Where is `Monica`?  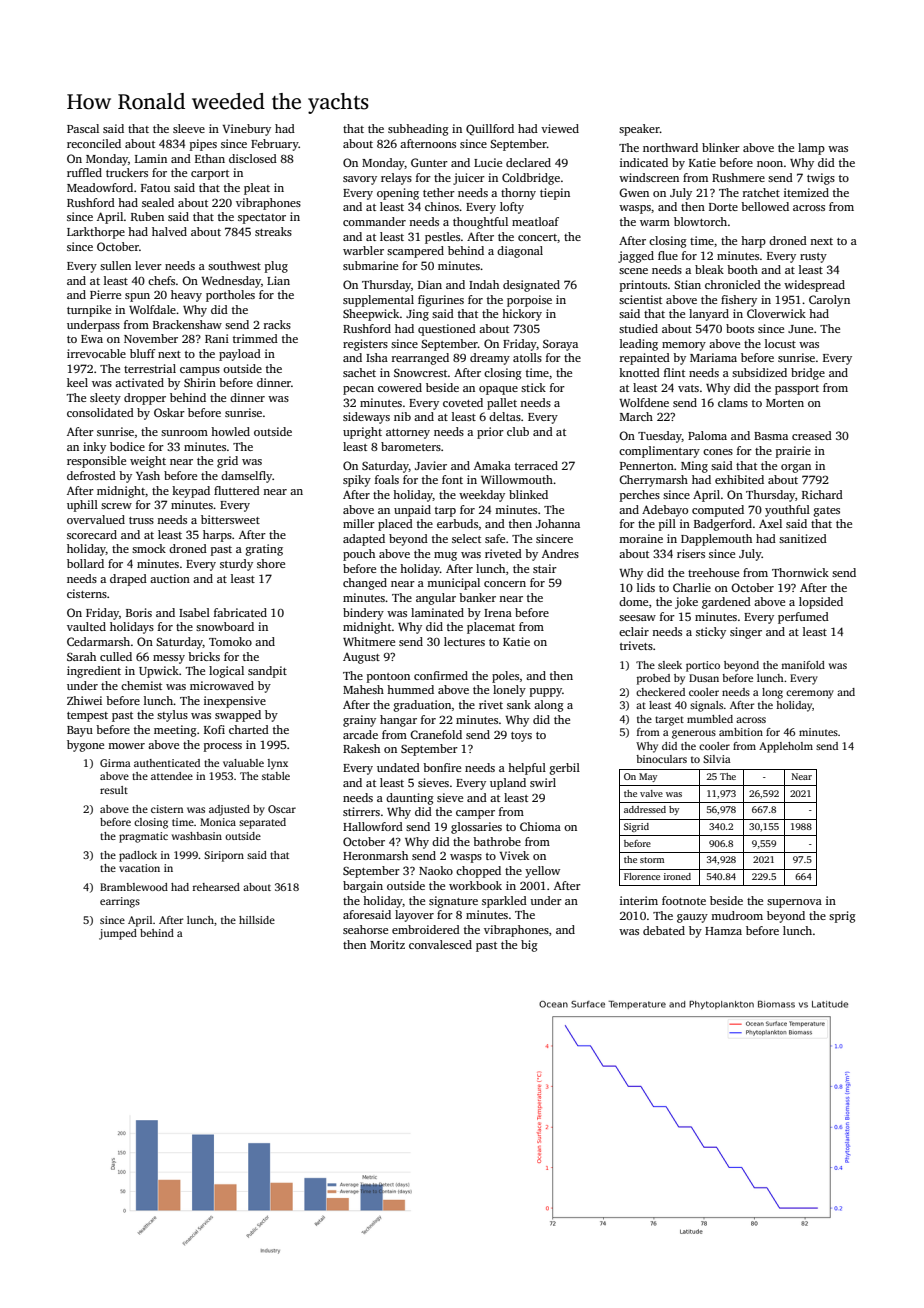
Monica is located at coordinates (218, 822).
